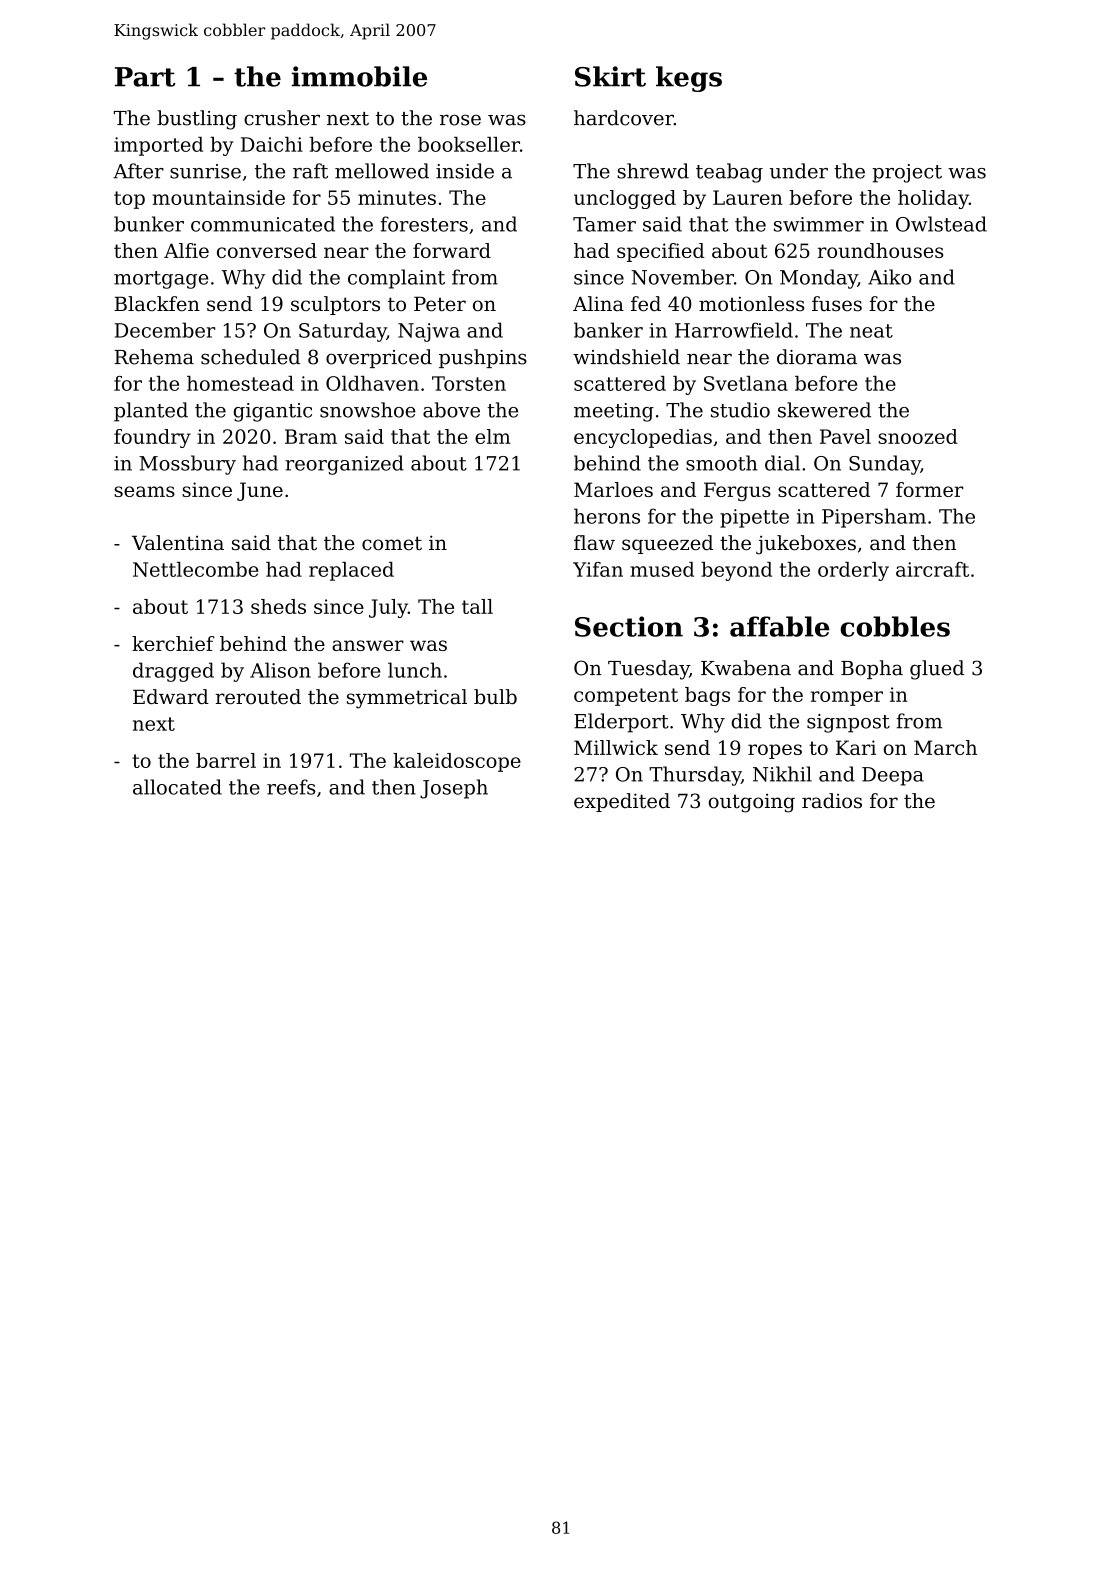 This screenshot has height=1596, width=1102. What do you see at coordinates (272, 144) in the screenshot?
I see `Daichi` at bounding box center [272, 144].
